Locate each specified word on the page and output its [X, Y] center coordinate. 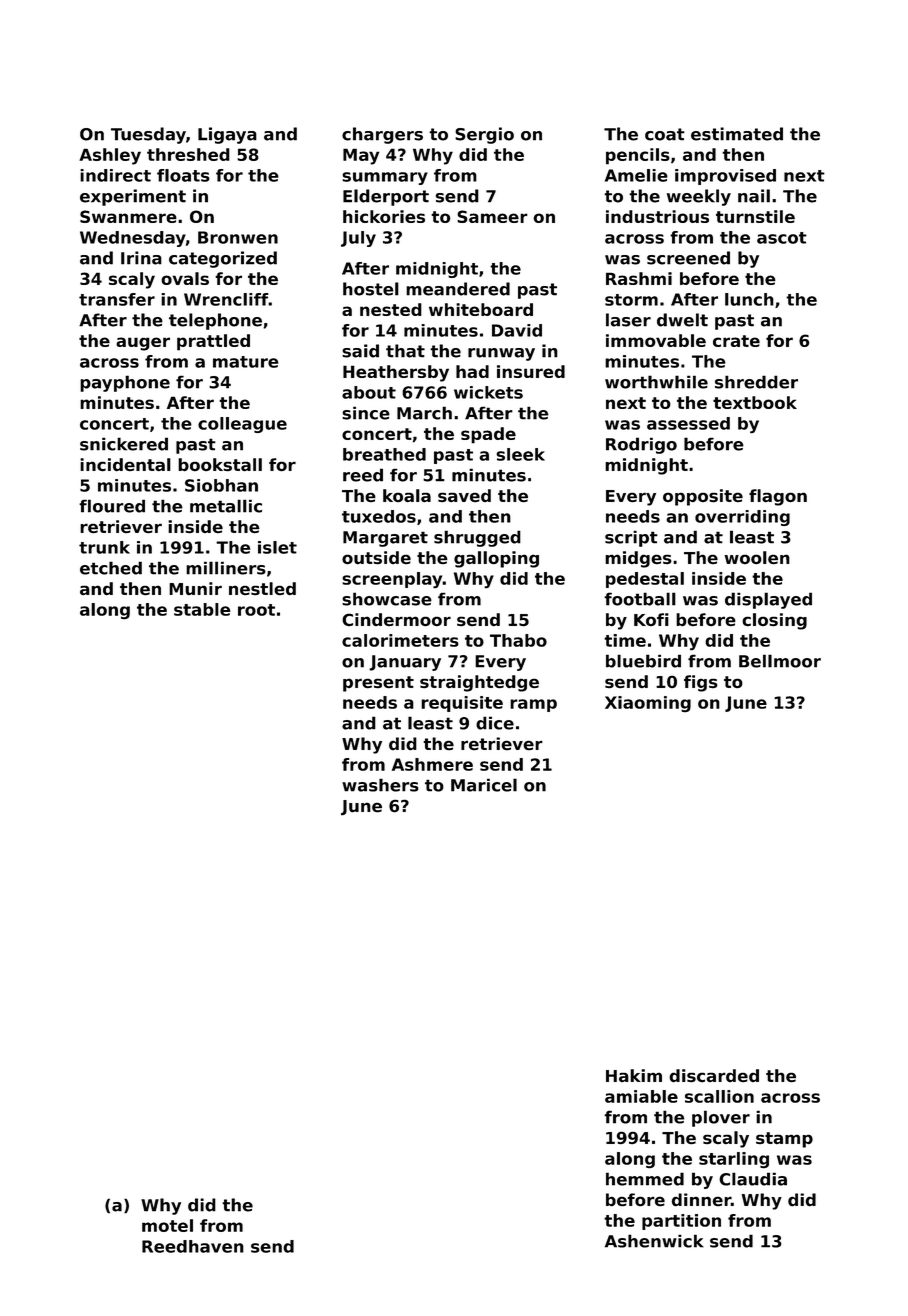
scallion [719, 1096]
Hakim [634, 1075]
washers [380, 785]
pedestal [645, 580]
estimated [737, 134]
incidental [125, 465]
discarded [714, 1076]
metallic [226, 506]
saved [464, 495]
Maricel [484, 785]
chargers [382, 135]
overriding [742, 518]
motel [167, 1225]
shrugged [477, 538]
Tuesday [148, 135]
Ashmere [432, 764]
